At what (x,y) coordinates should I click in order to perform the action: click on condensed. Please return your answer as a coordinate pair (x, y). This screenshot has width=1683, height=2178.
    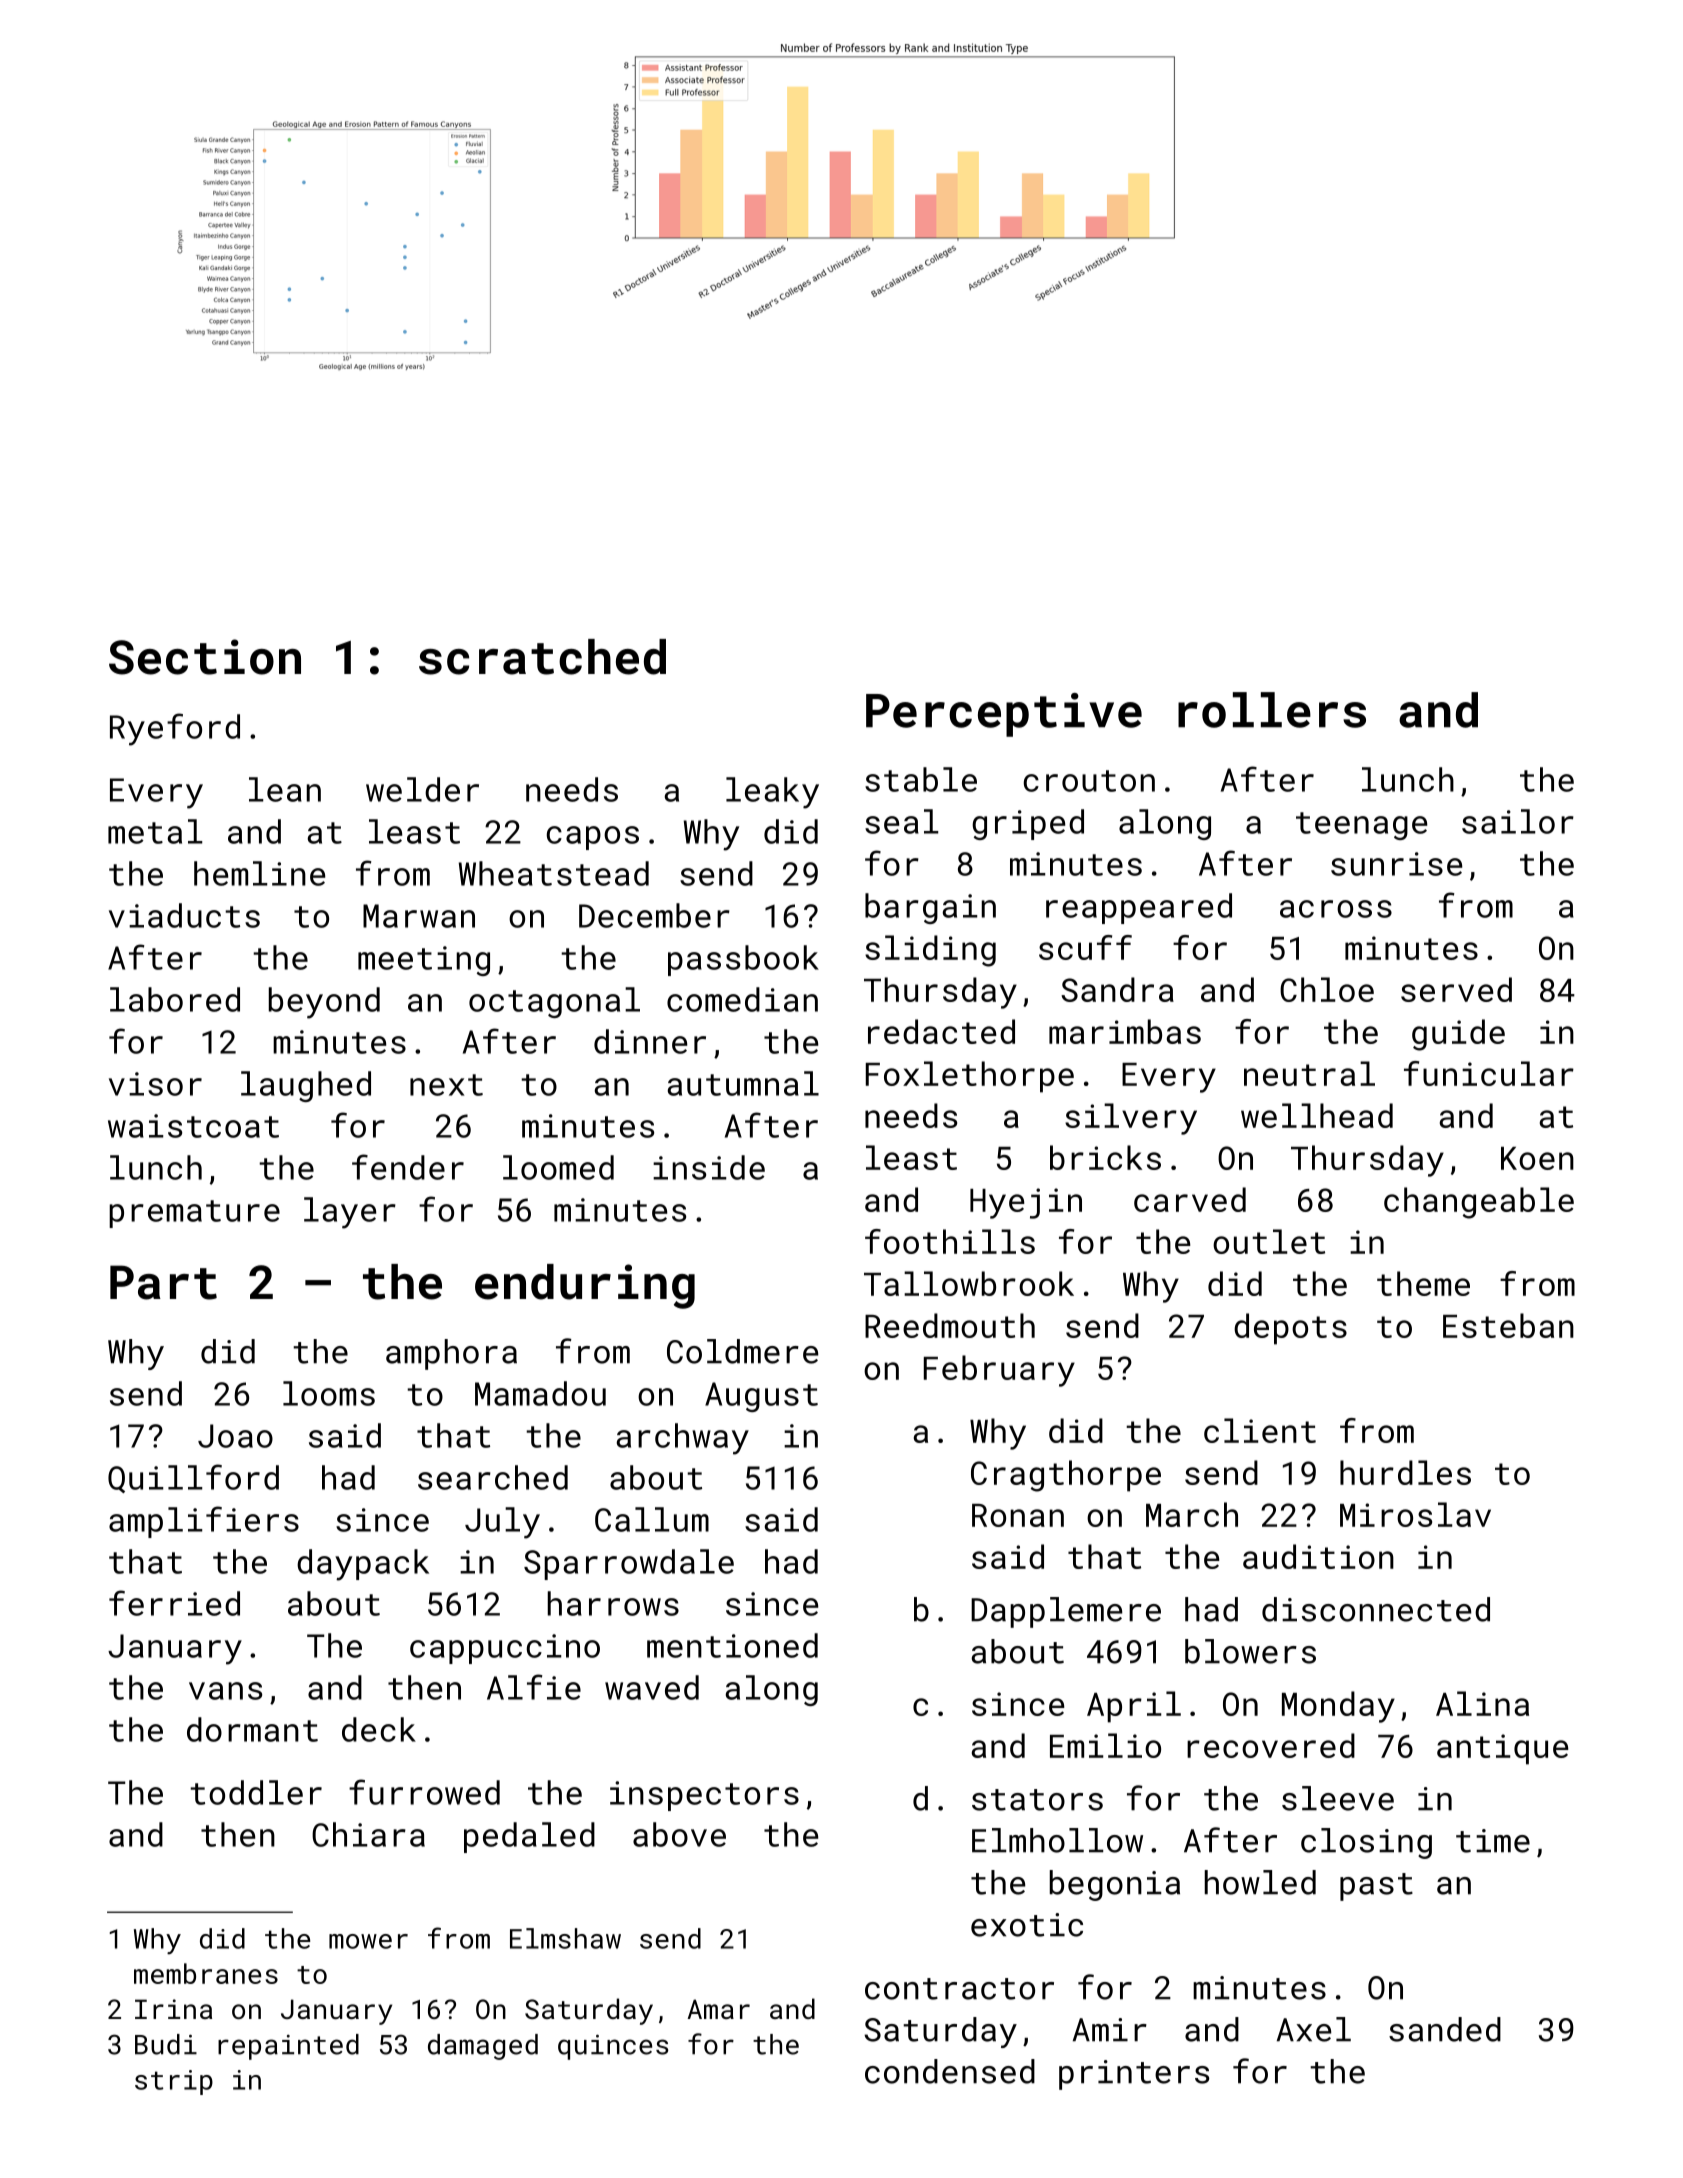
    Looking at the image, I should click on (950, 2071).
